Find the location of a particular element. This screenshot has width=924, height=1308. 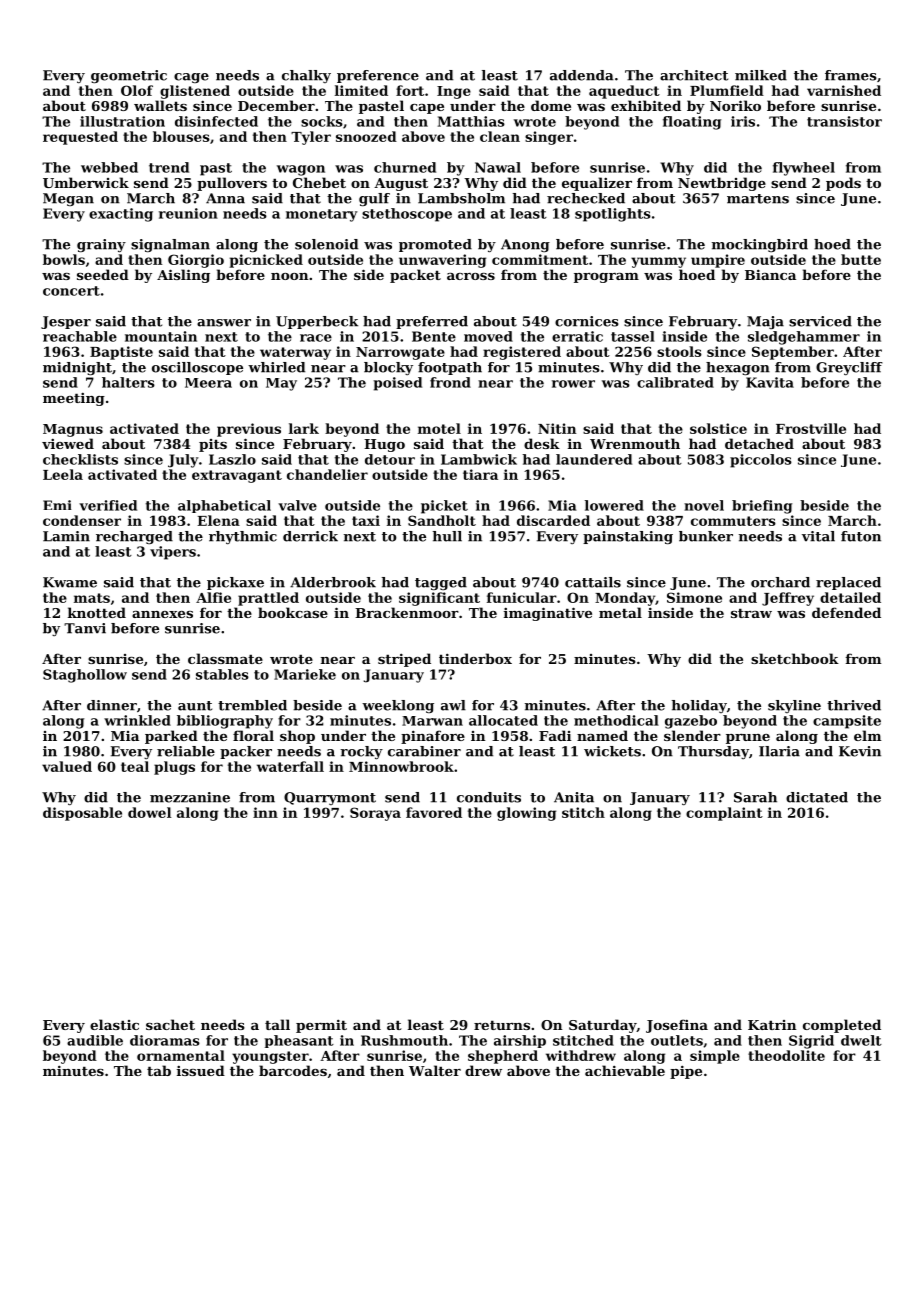

illustration is located at coordinates (122, 121).
